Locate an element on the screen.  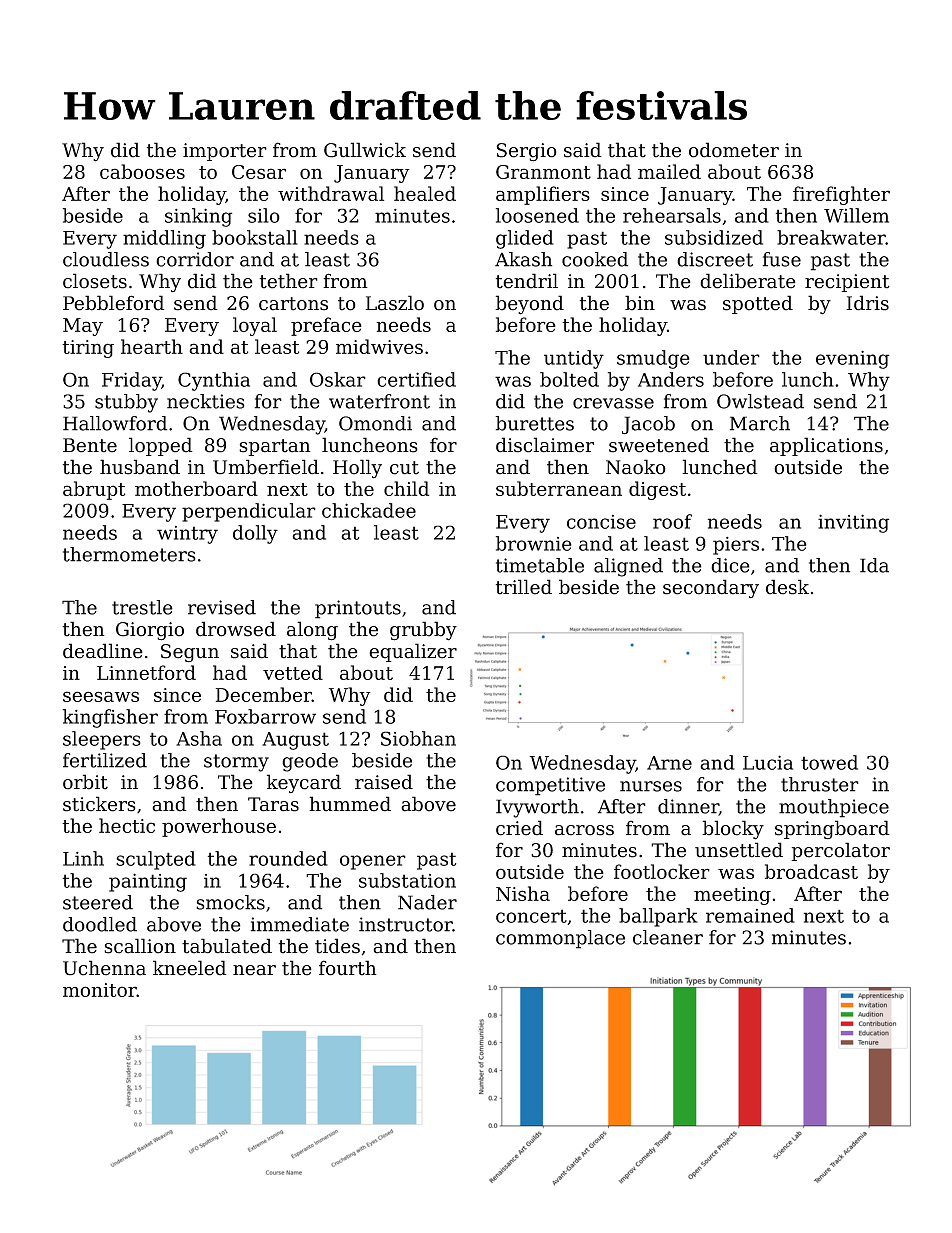
digest is located at coordinates (657, 490).
